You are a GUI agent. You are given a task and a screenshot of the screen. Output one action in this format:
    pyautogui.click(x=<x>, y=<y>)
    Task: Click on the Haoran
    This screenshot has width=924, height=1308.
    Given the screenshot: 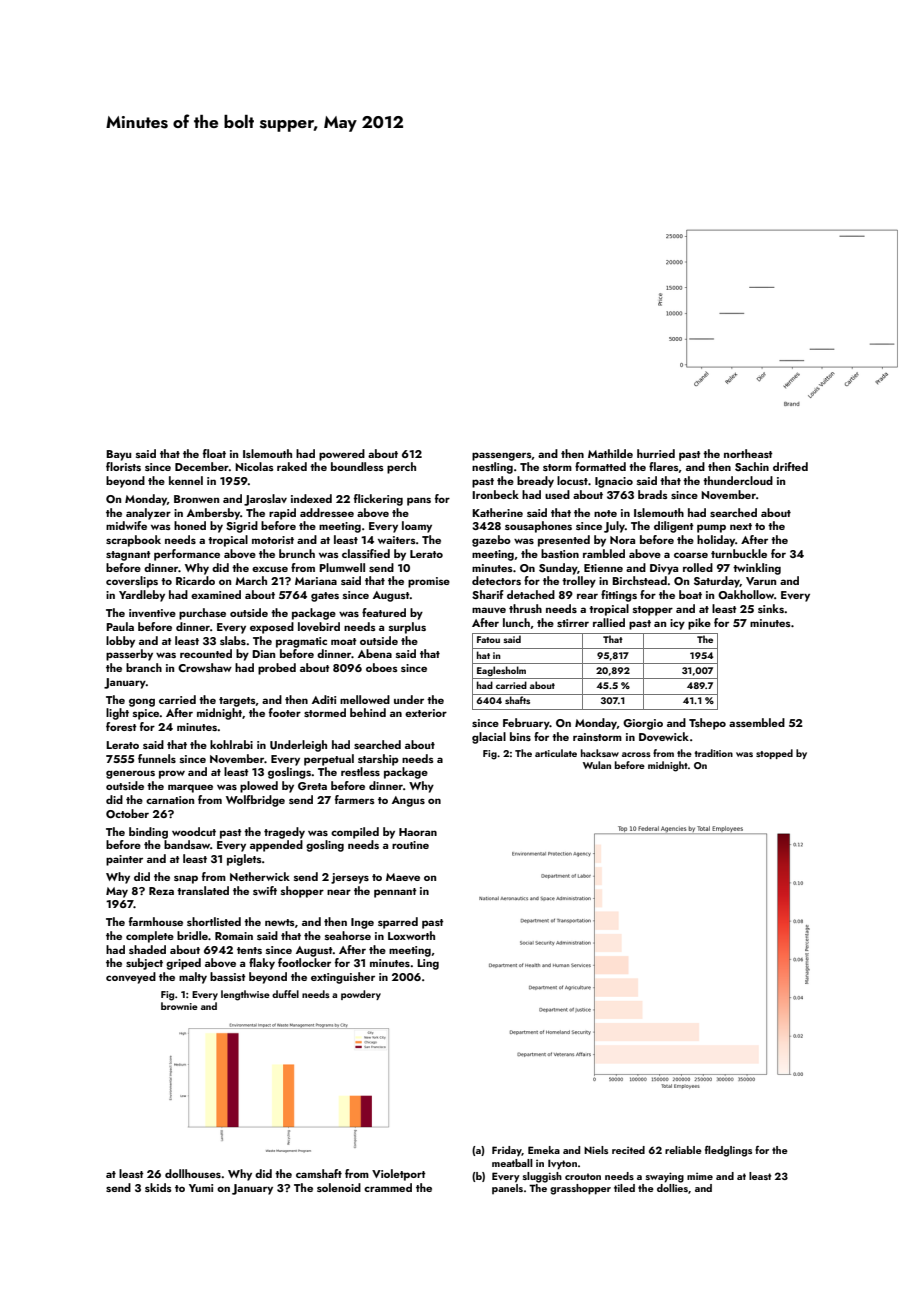 What is the action you would take?
    pyautogui.click(x=418, y=832)
